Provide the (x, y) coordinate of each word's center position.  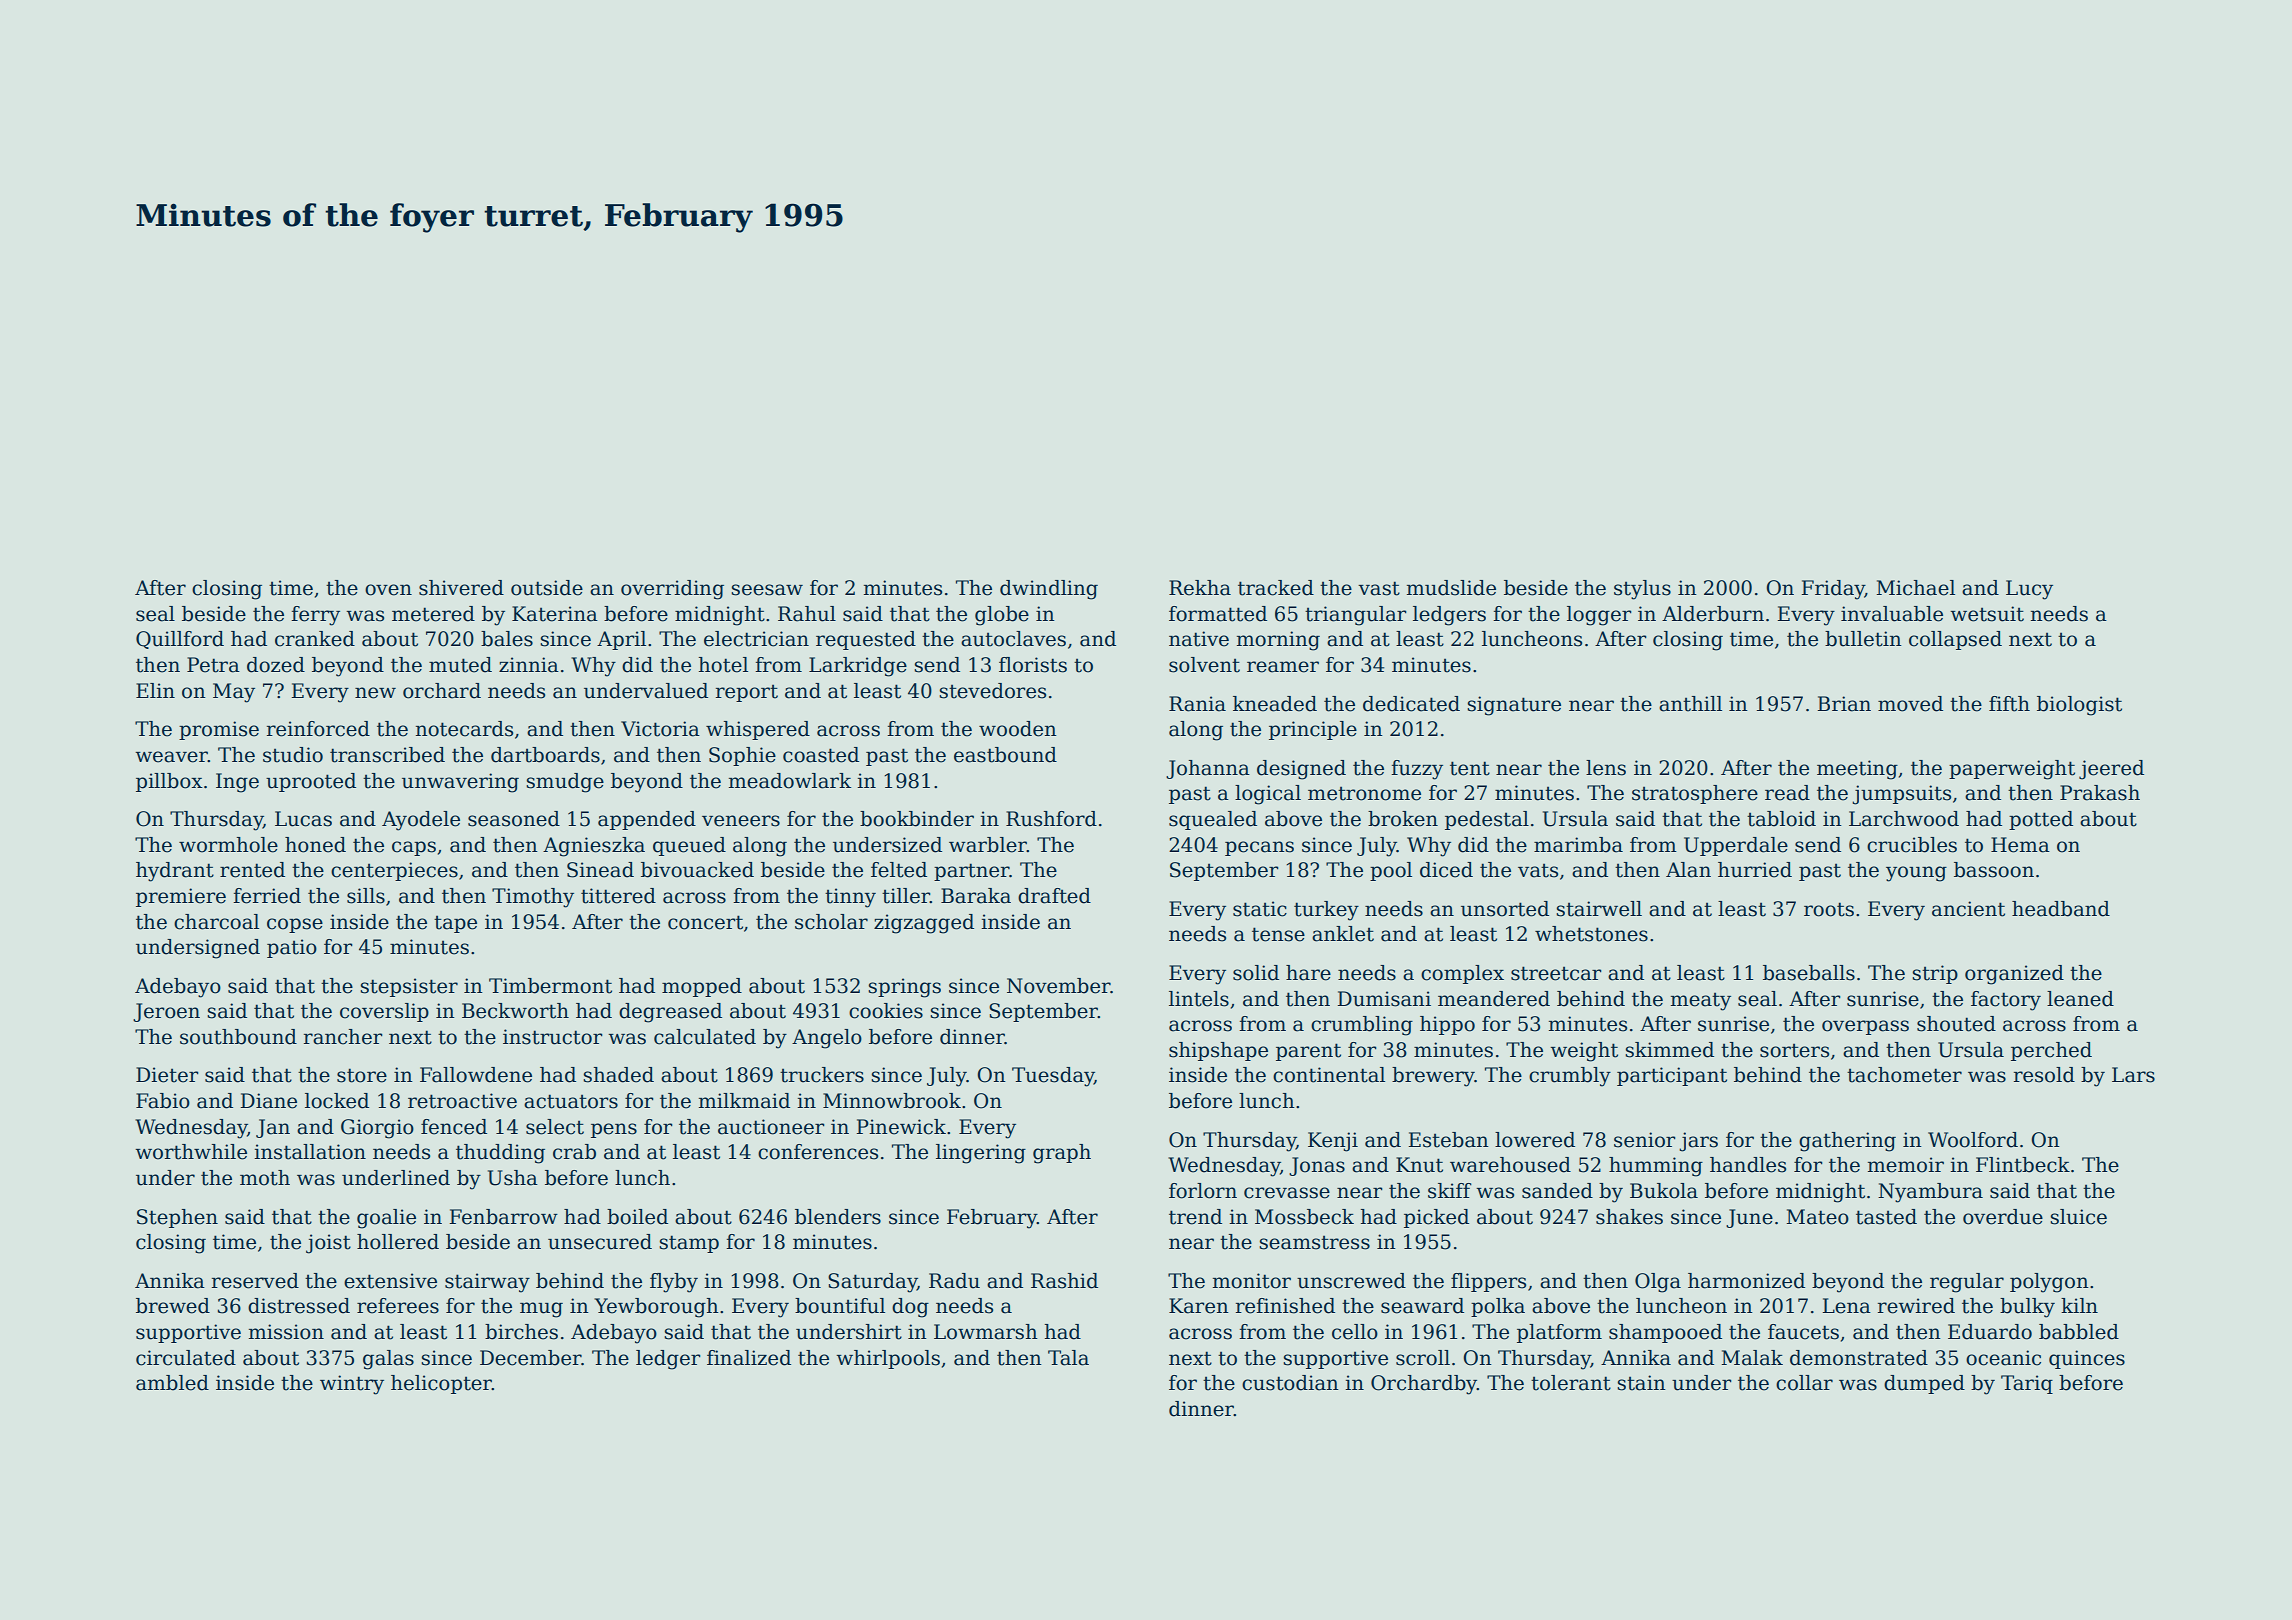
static (1260, 909)
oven (388, 590)
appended (647, 820)
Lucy (2029, 590)
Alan (1688, 870)
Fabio (163, 1101)
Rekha (1200, 588)
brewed (173, 1306)
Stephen (177, 1218)
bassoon (1994, 870)
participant (1672, 1076)
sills (366, 896)
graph (1062, 1154)
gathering (1847, 1142)
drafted (1054, 896)
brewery (1433, 1077)
